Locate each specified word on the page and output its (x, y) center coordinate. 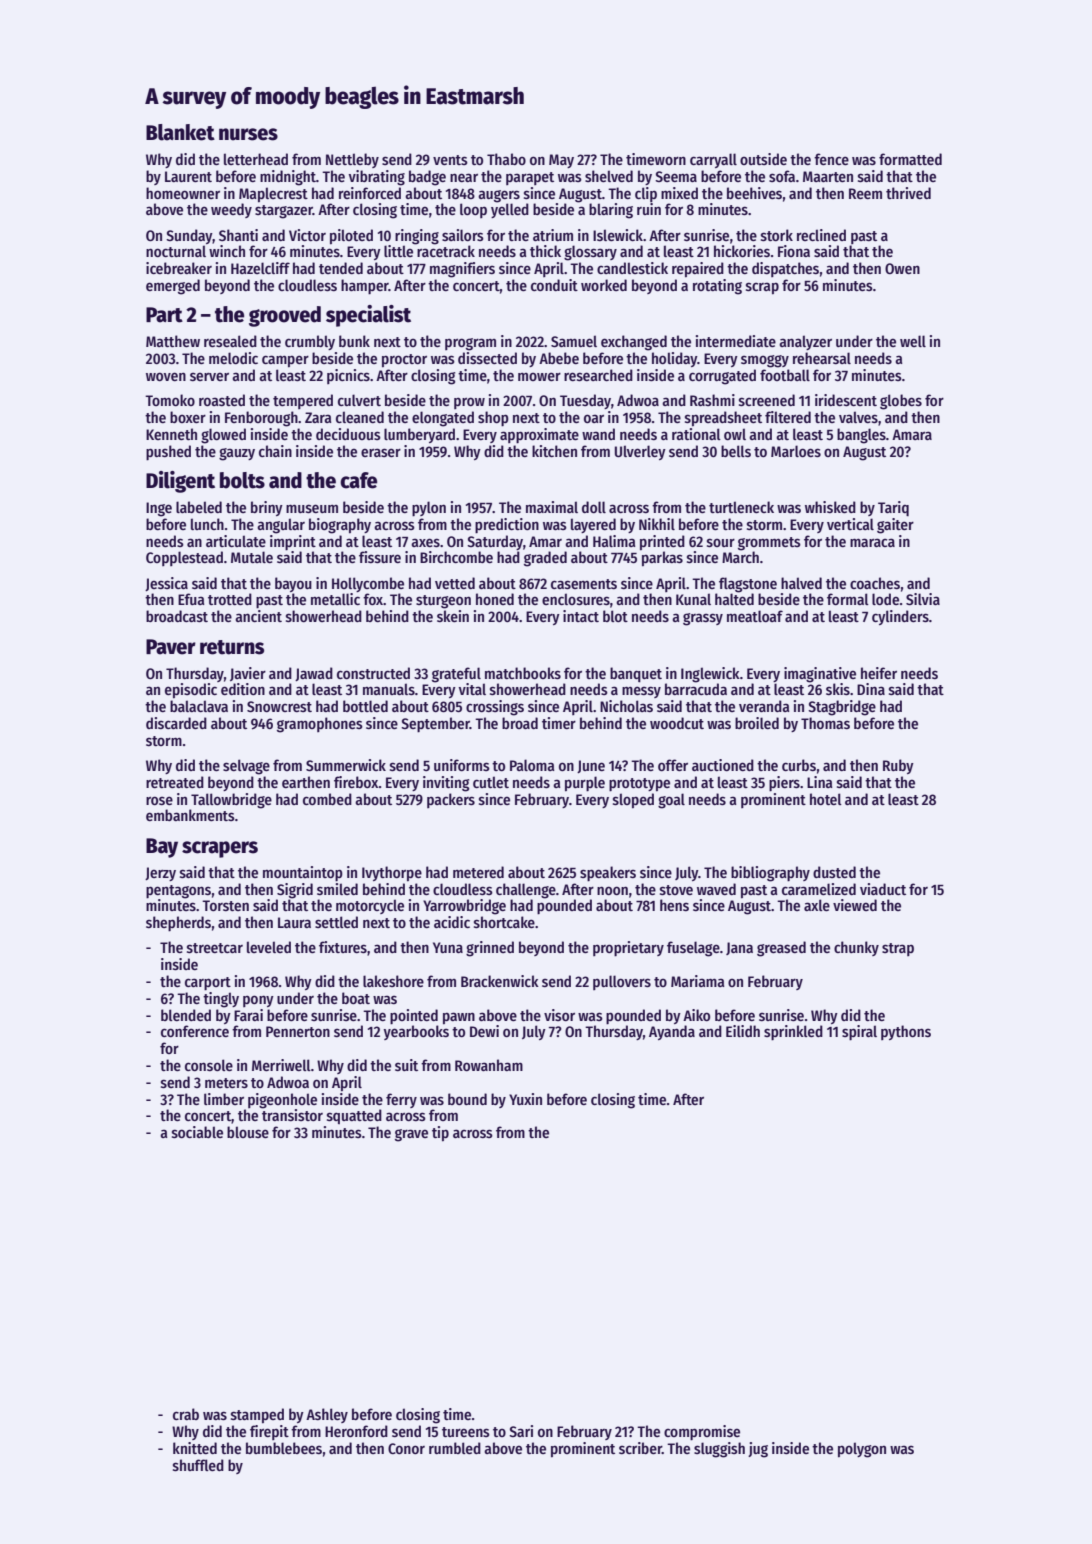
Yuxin (525, 1099)
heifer (879, 673)
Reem (865, 193)
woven (166, 376)
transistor (292, 1115)
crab (186, 1414)
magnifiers (462, 270)
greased (781, 949)
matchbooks (523, 673)
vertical (850, 524)
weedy (231, 210)
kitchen (554, 451)
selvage (246, 767)
